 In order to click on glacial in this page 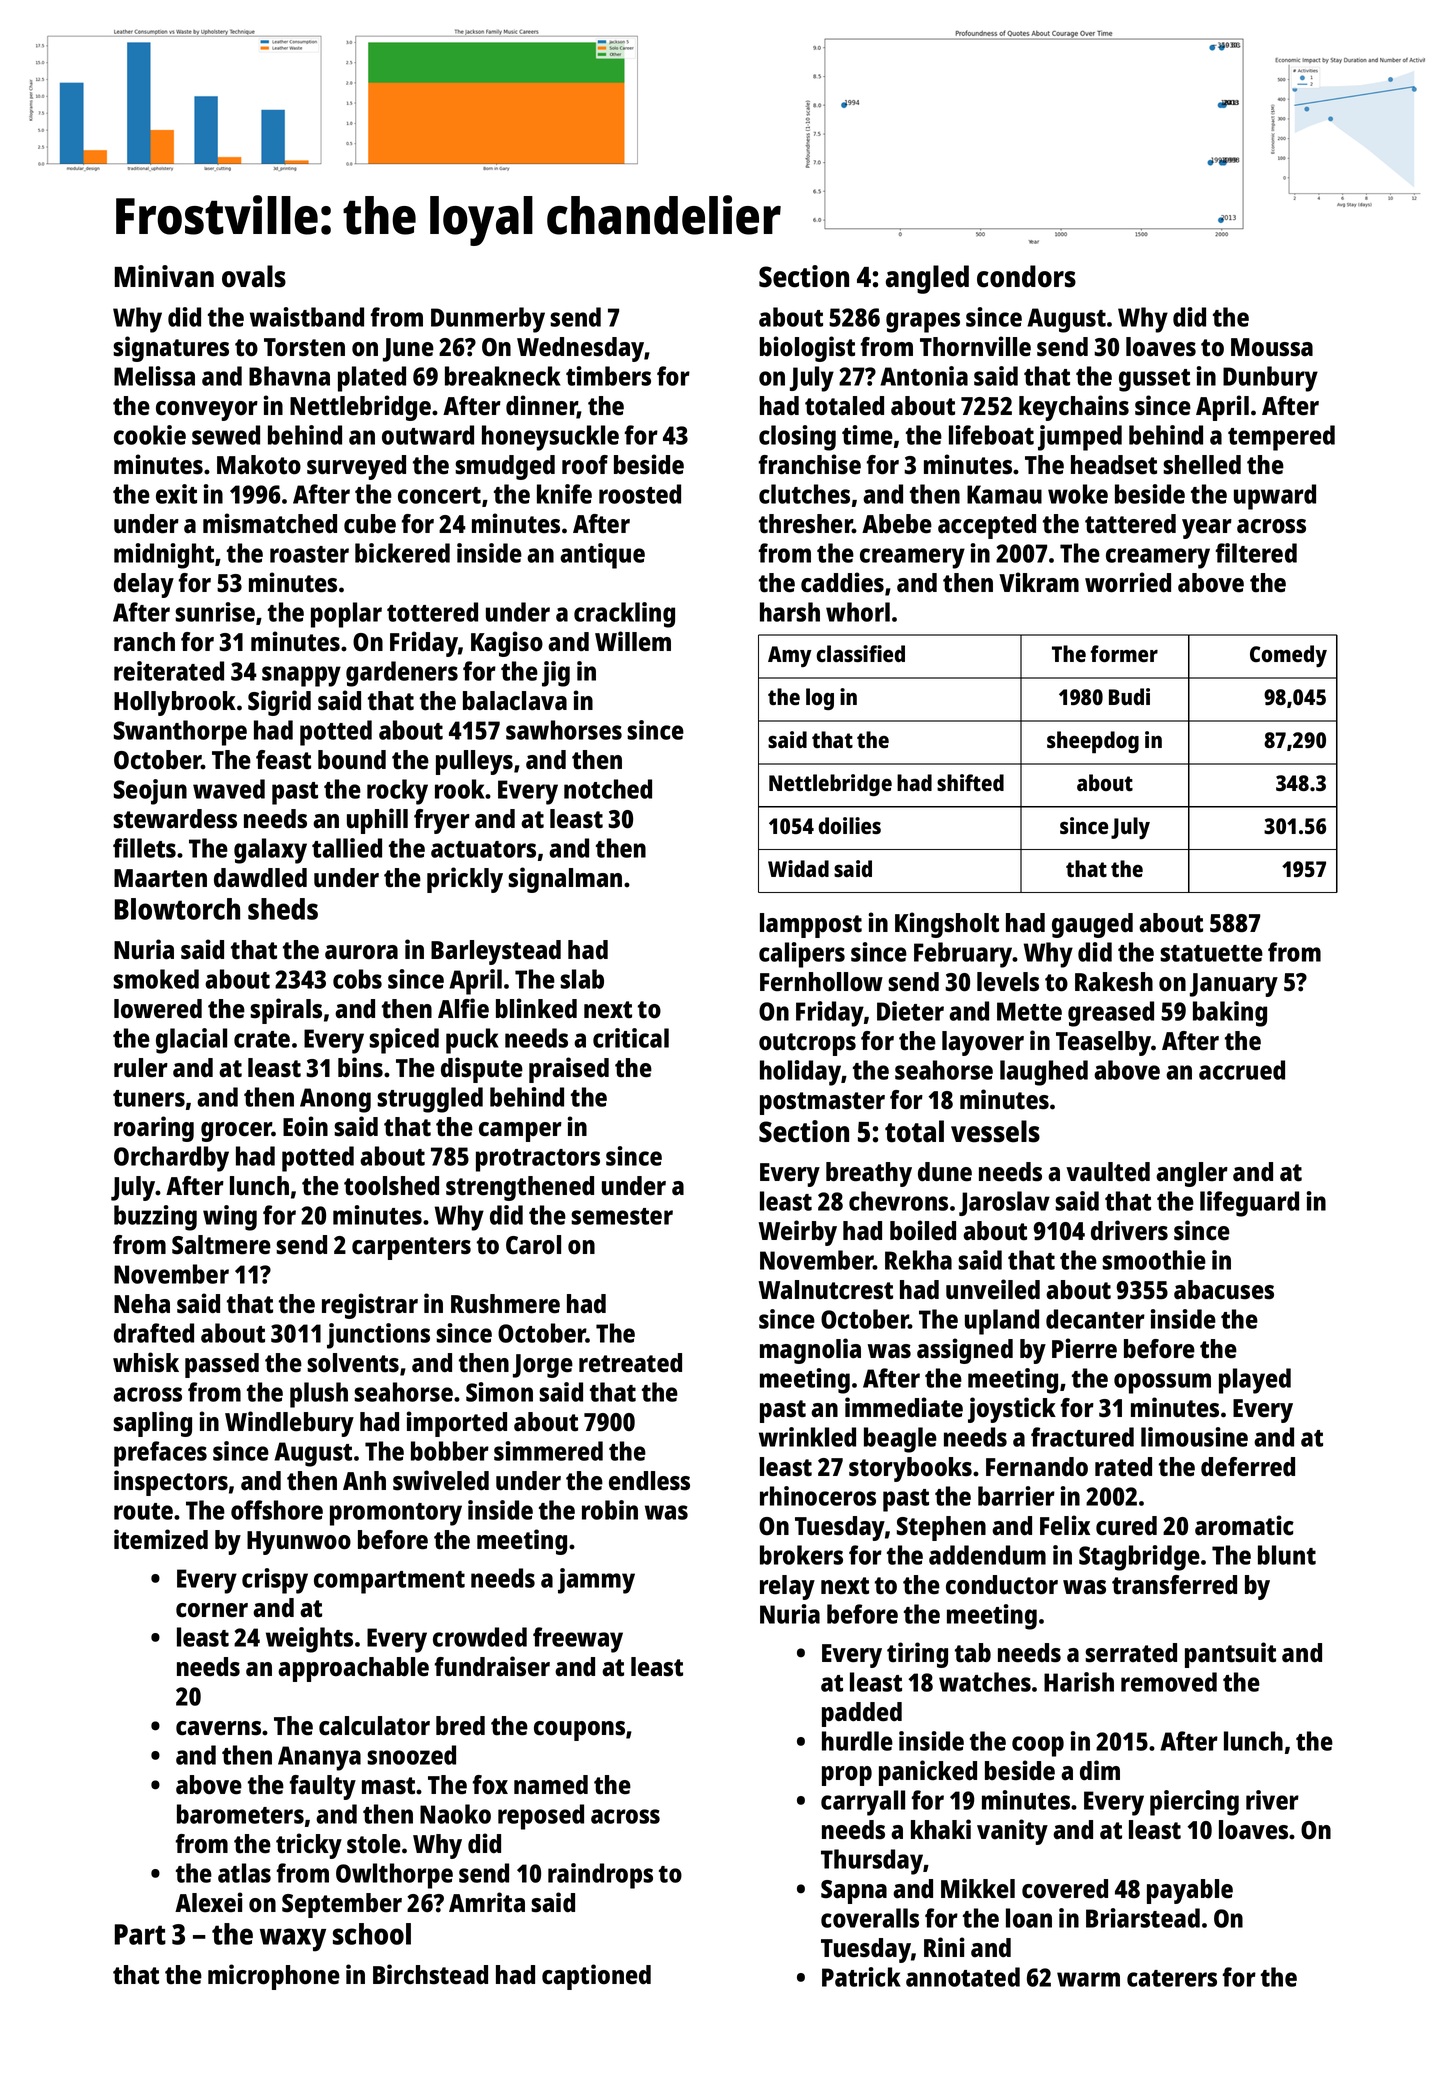, I will do `click(191, 1041)`.
